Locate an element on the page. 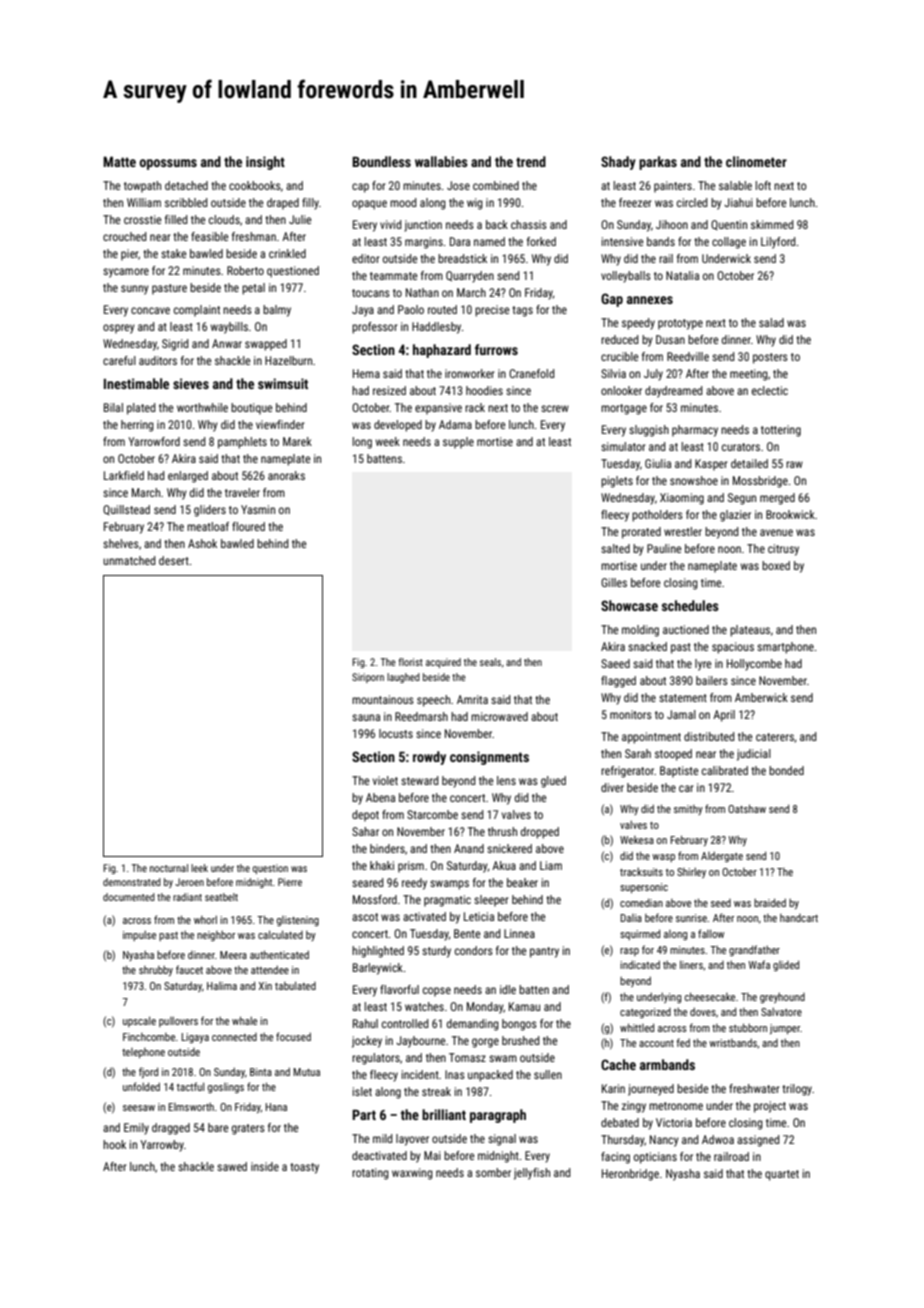 This image has height=1308, width=924. consignments is located at coordinates (489, 758).
